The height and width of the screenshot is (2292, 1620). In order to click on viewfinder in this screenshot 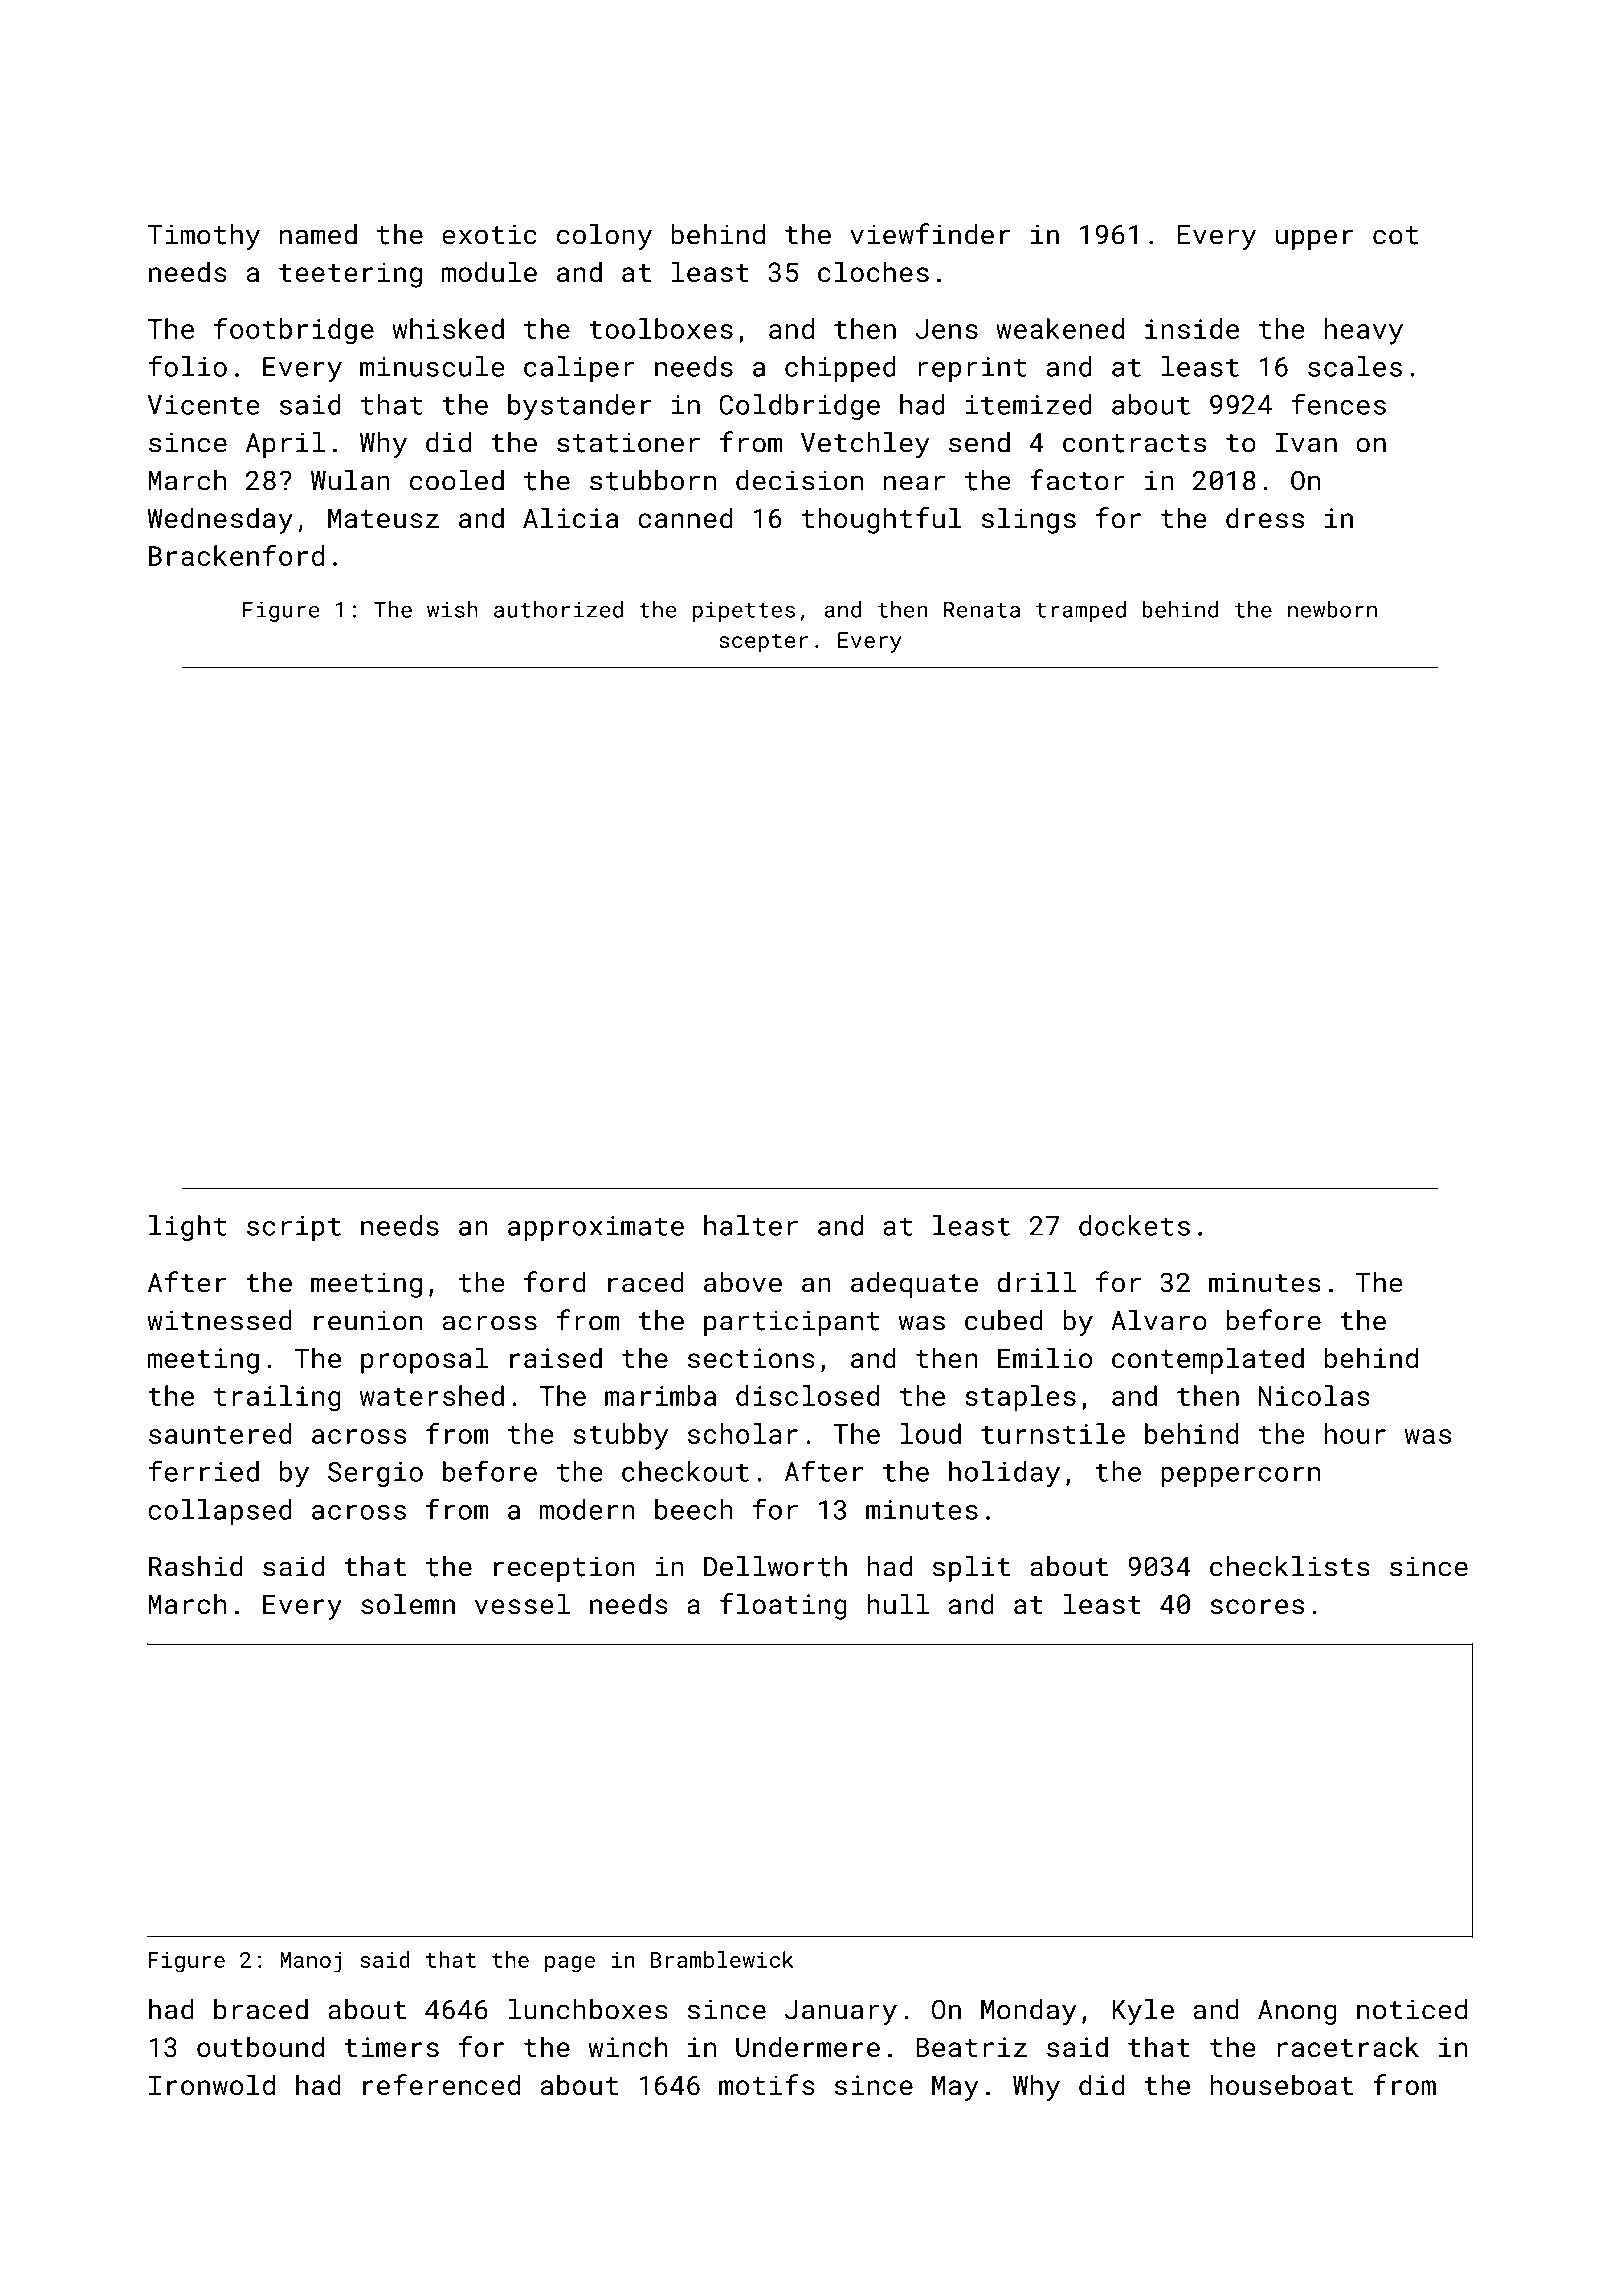, I will do `click(930, 234)`.
